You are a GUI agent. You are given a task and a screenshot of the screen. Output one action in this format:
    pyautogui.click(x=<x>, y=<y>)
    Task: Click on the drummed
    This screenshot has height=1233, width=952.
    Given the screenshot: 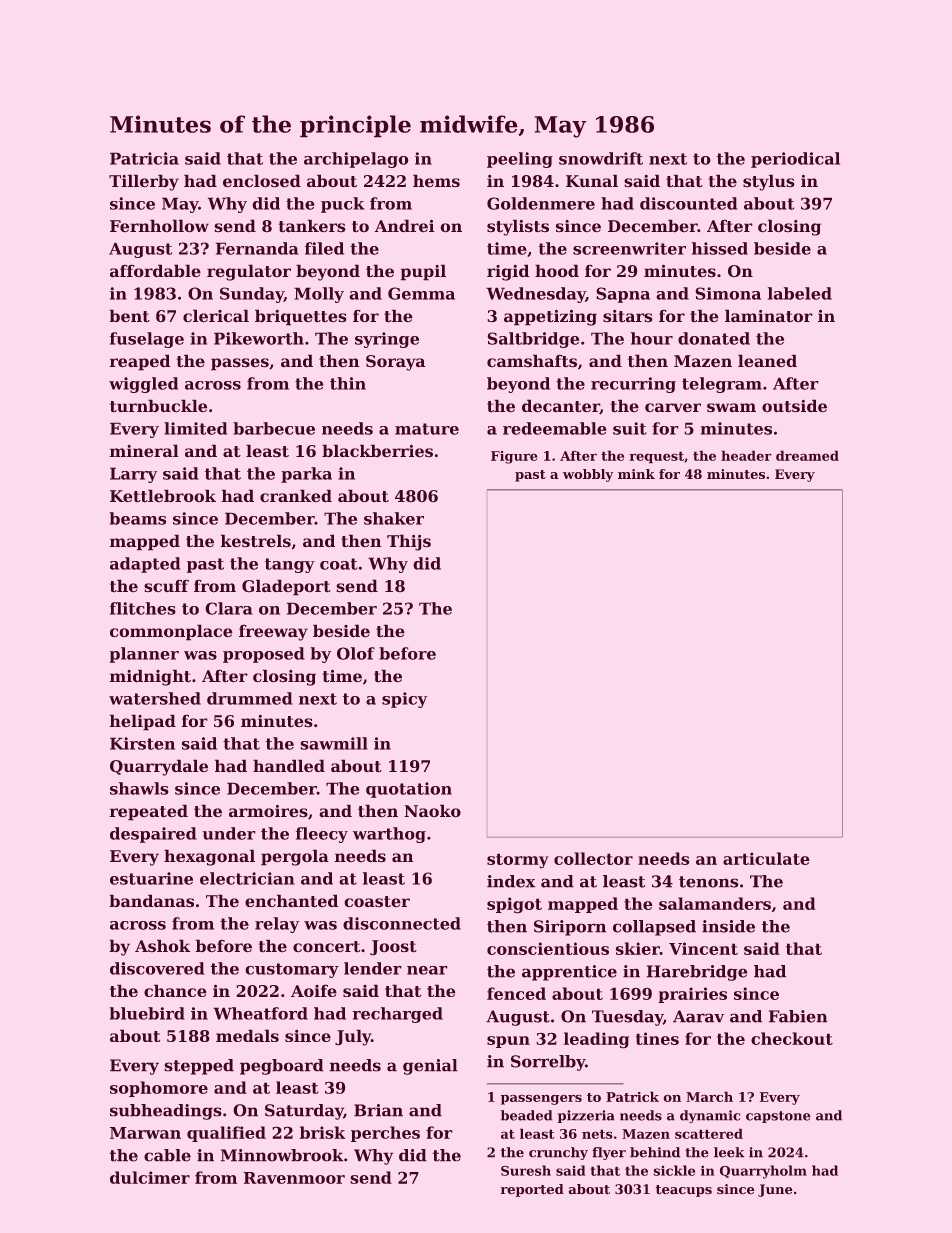 What is the action you would take?
    pyautogui.click(x=250, y=698)
